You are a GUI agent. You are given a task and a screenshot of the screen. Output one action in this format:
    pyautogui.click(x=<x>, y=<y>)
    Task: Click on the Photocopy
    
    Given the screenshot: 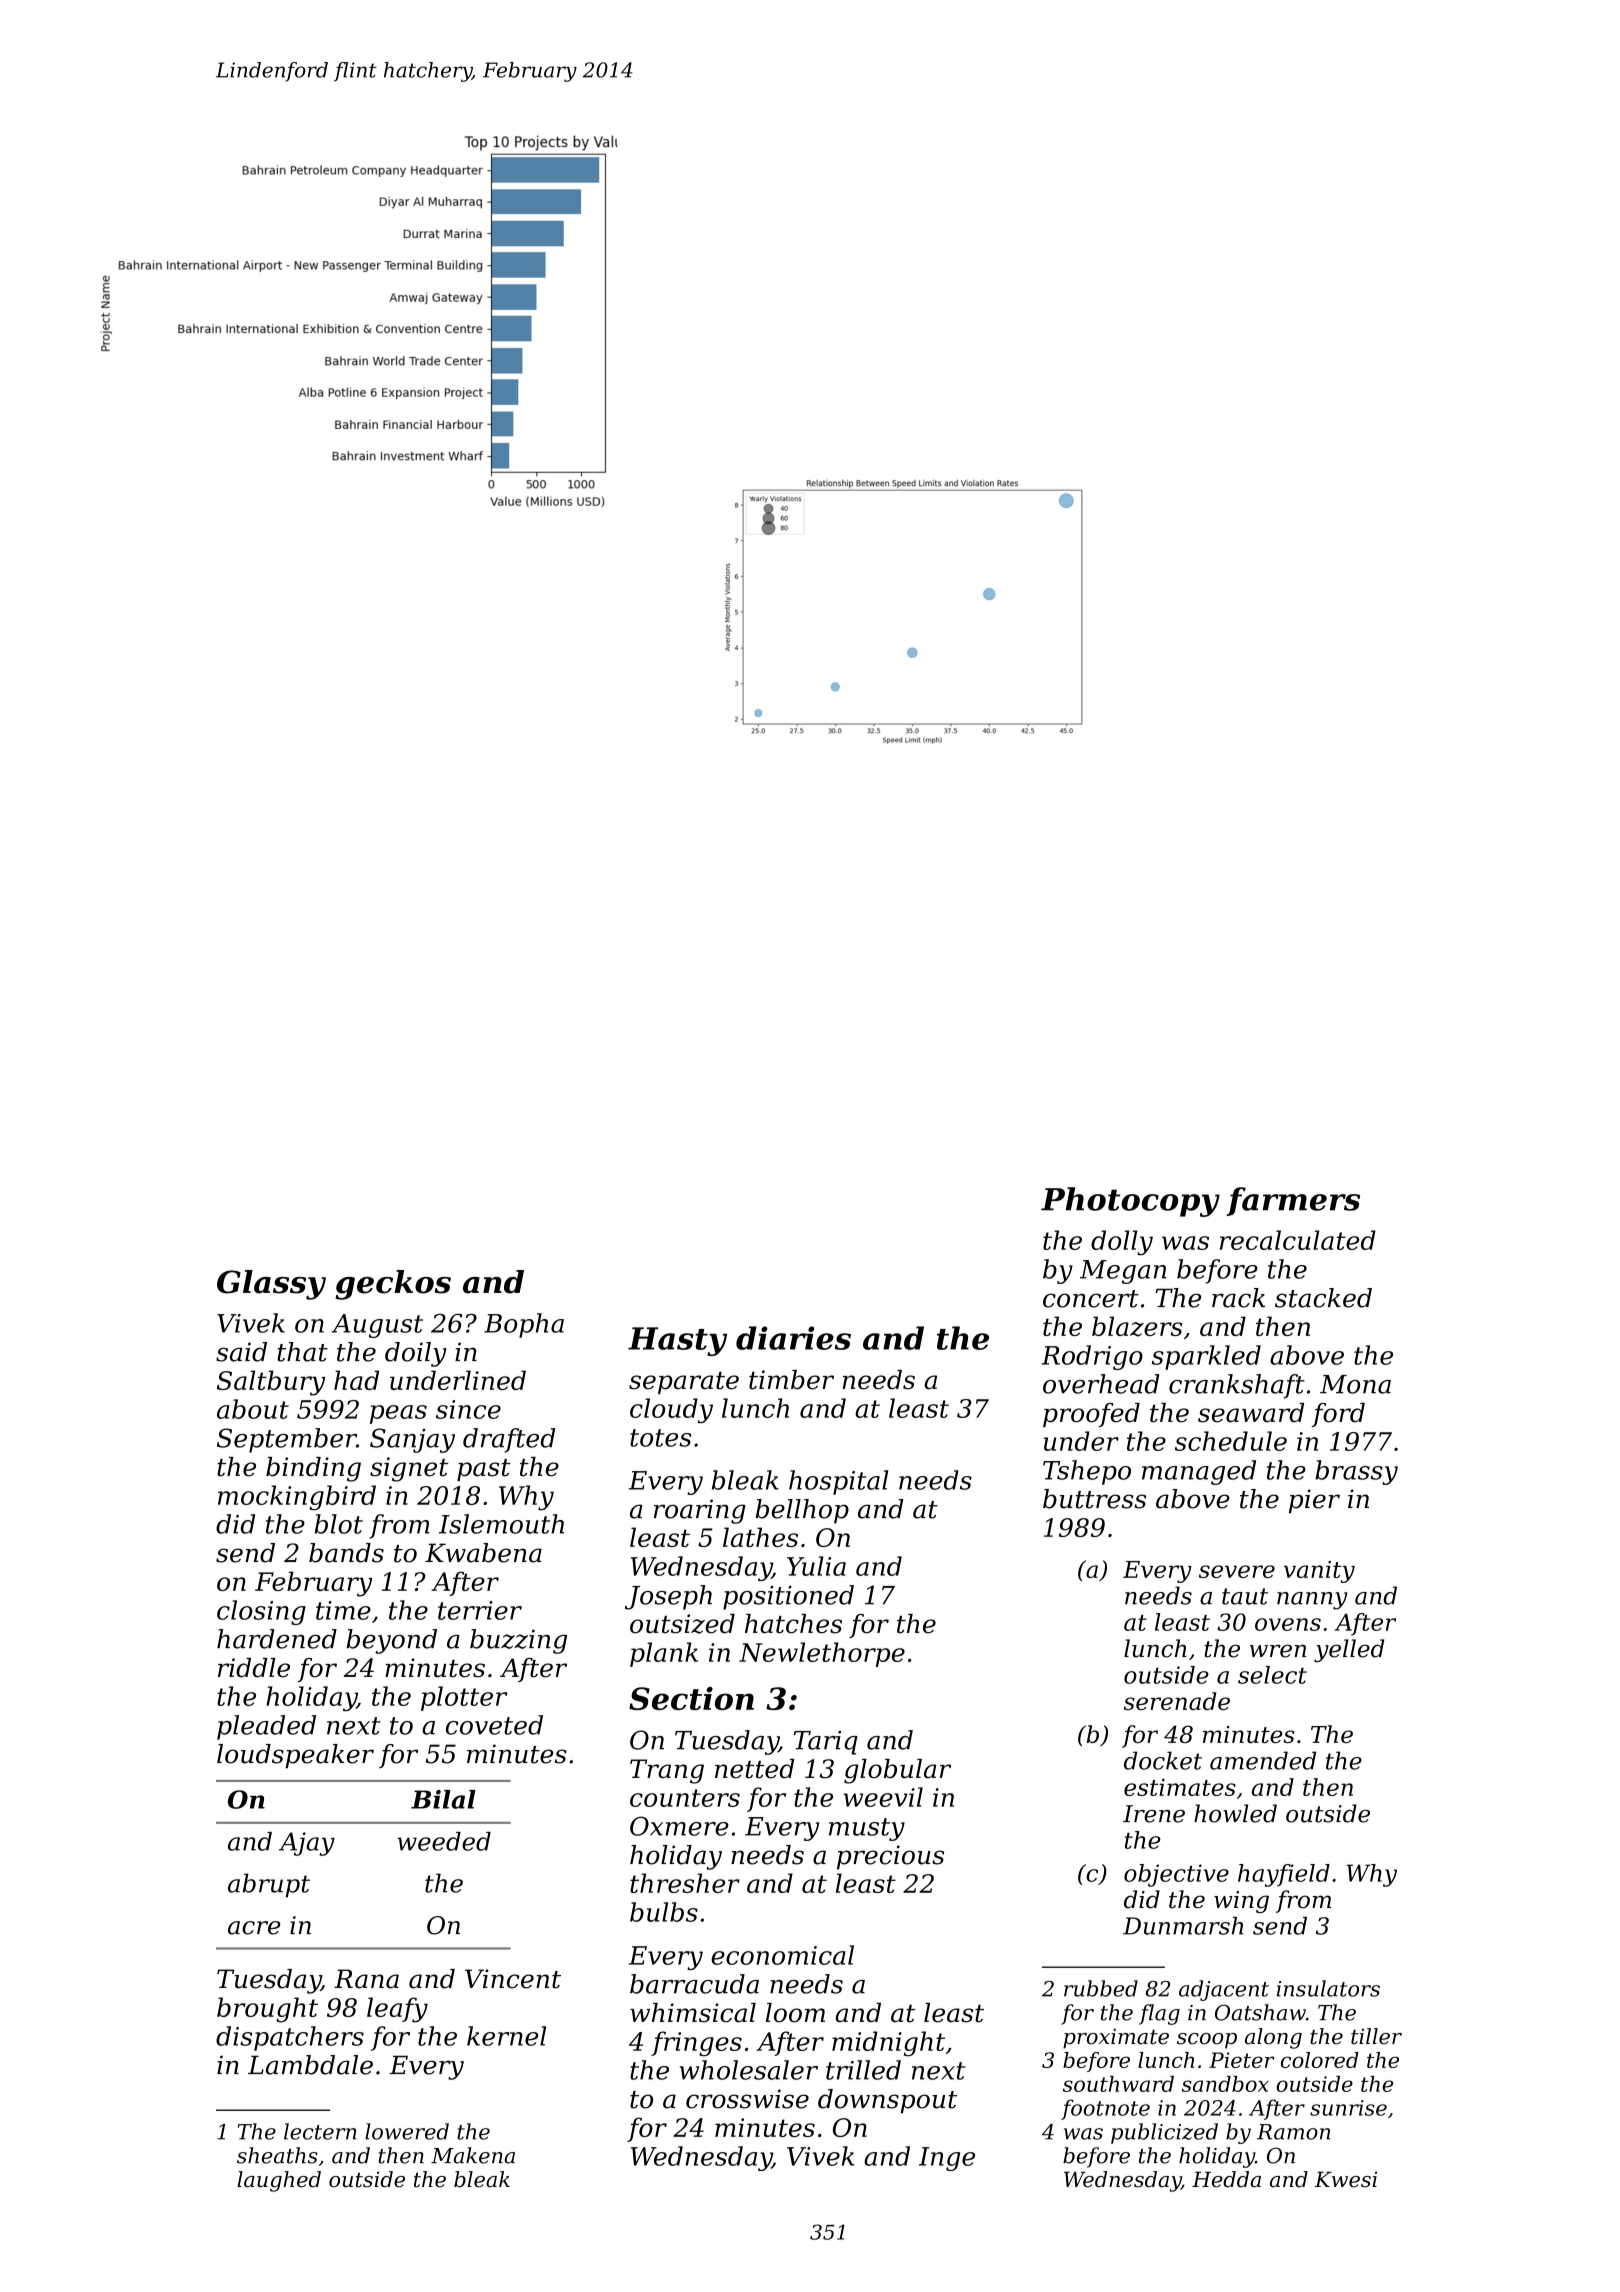 What is the action you would take?
    pyautogui.click(x=1130, y=1202)
